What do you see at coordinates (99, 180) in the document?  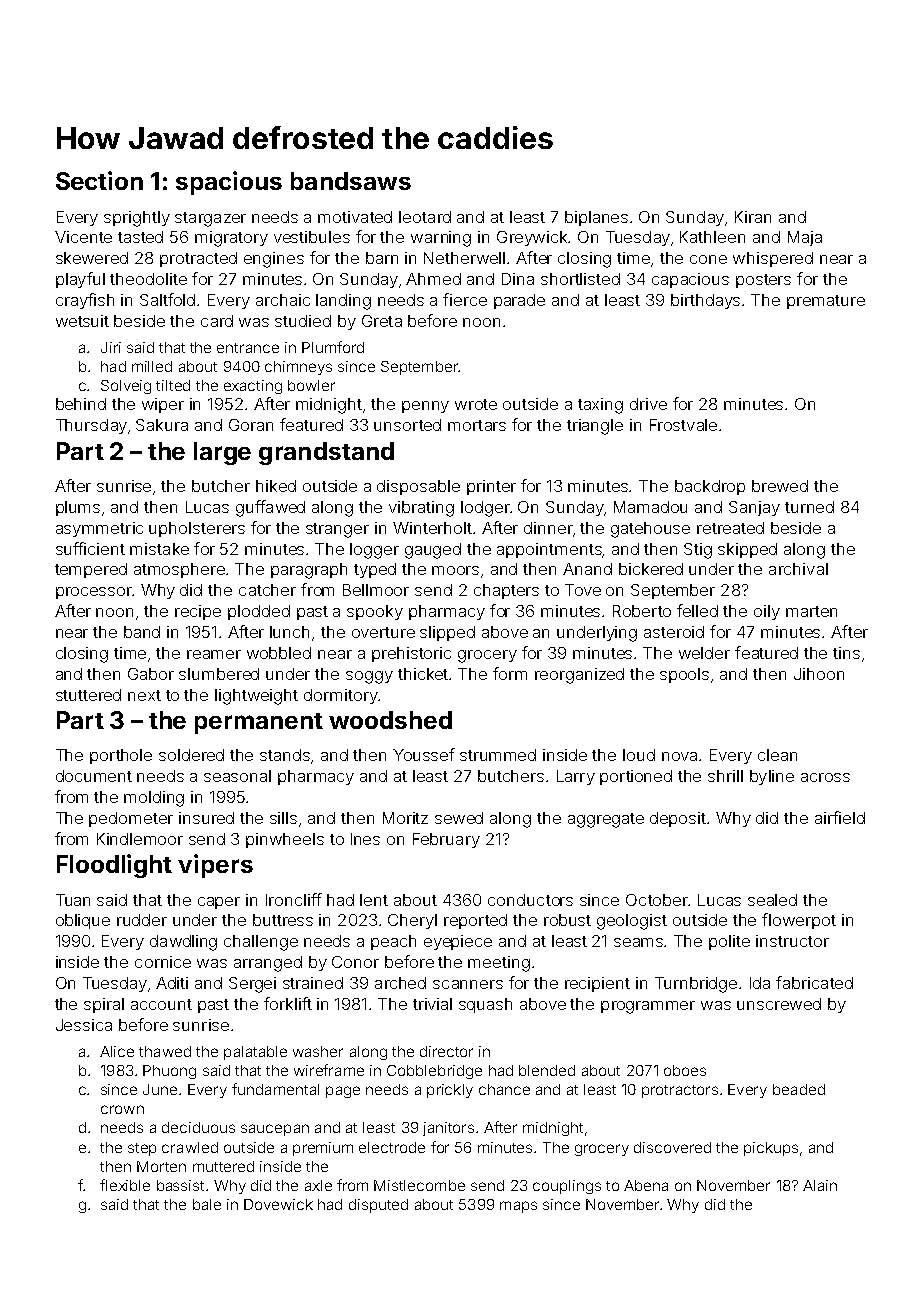 I see `Section` at bounding box center [99, 180].
